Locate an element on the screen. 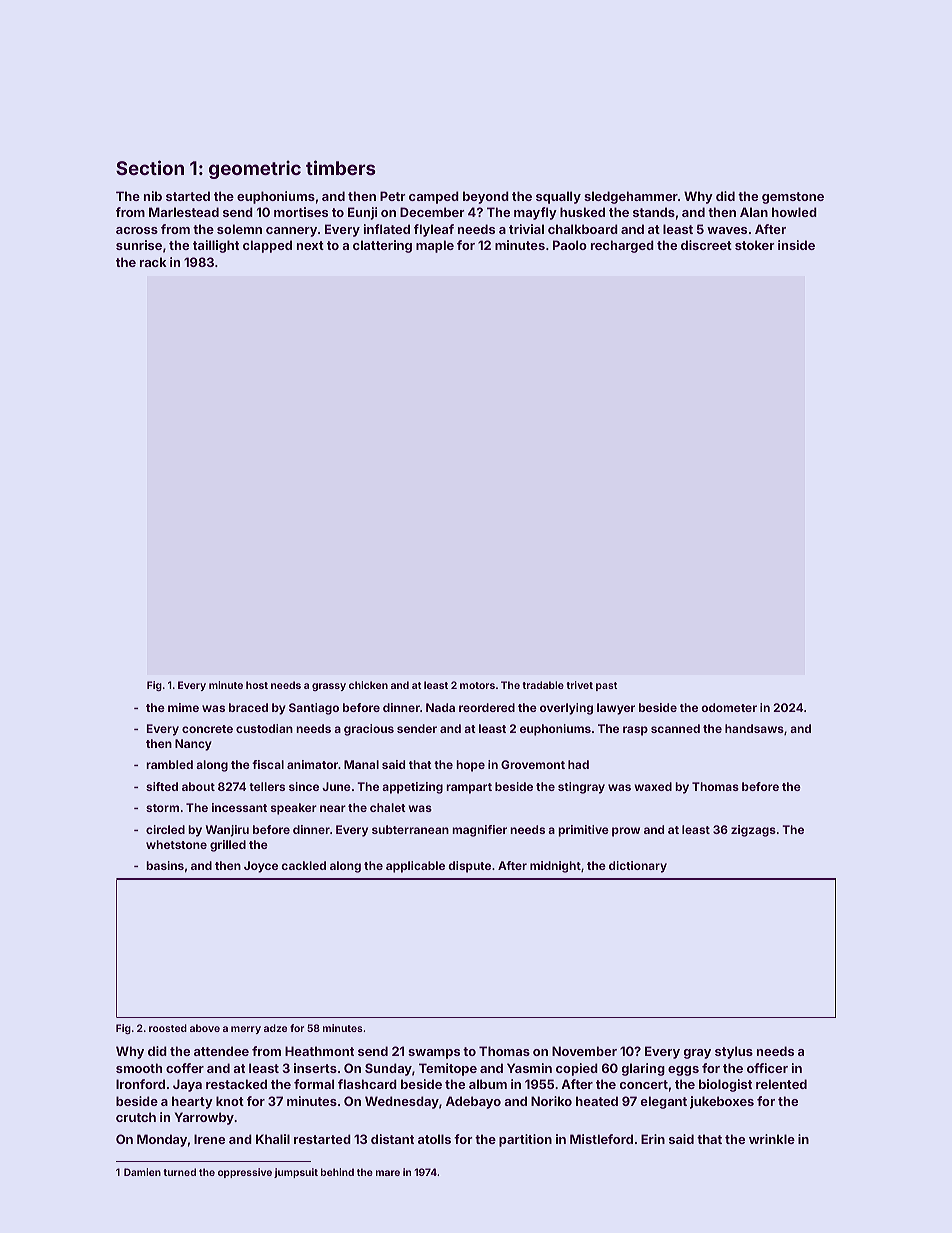 The height and width of the screenshot is (1233, 952). wrinkle is located at coordinates (772, 1139).
